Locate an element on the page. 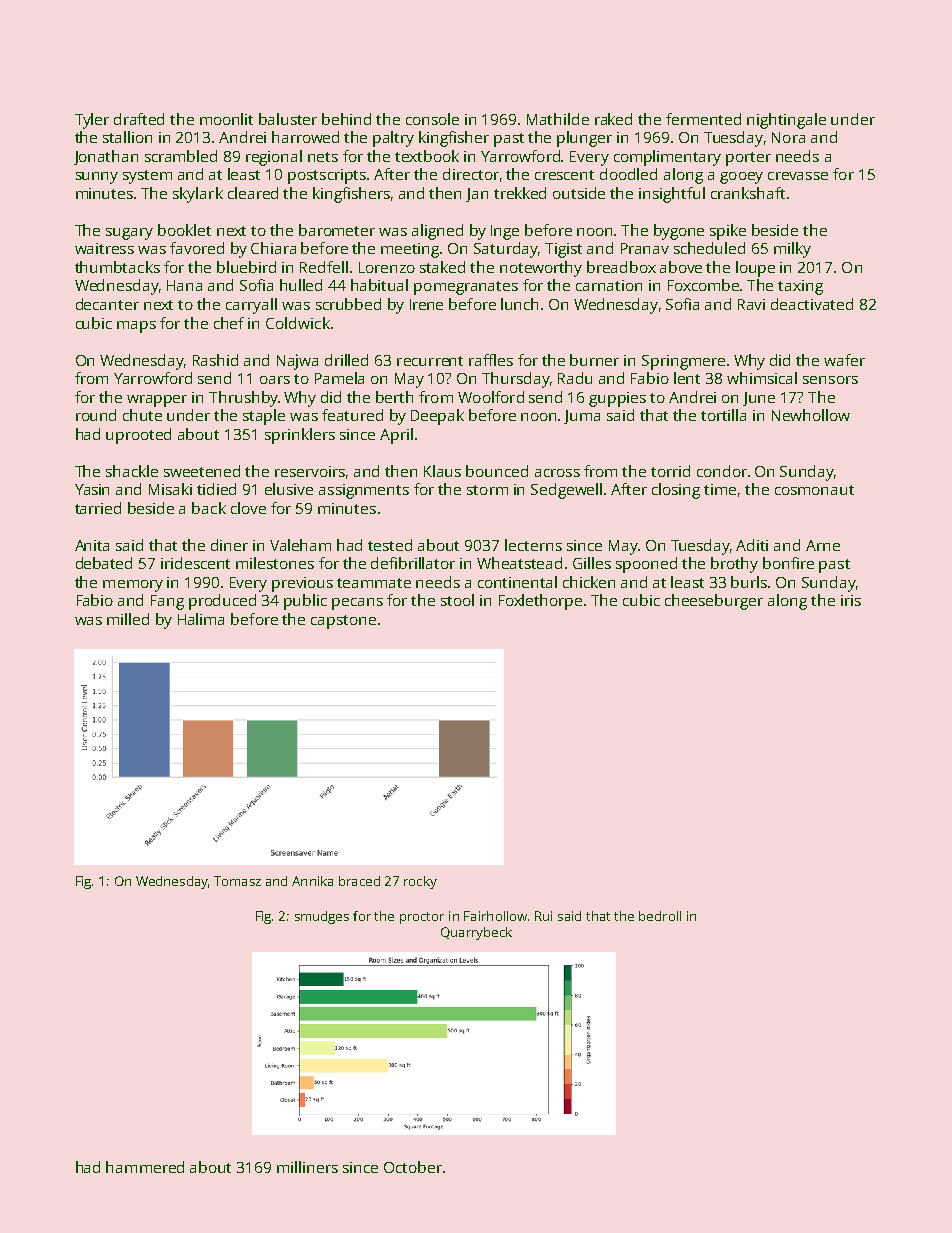 This image has width=952, height=1233. favored is located at coordinates (197, 248).
